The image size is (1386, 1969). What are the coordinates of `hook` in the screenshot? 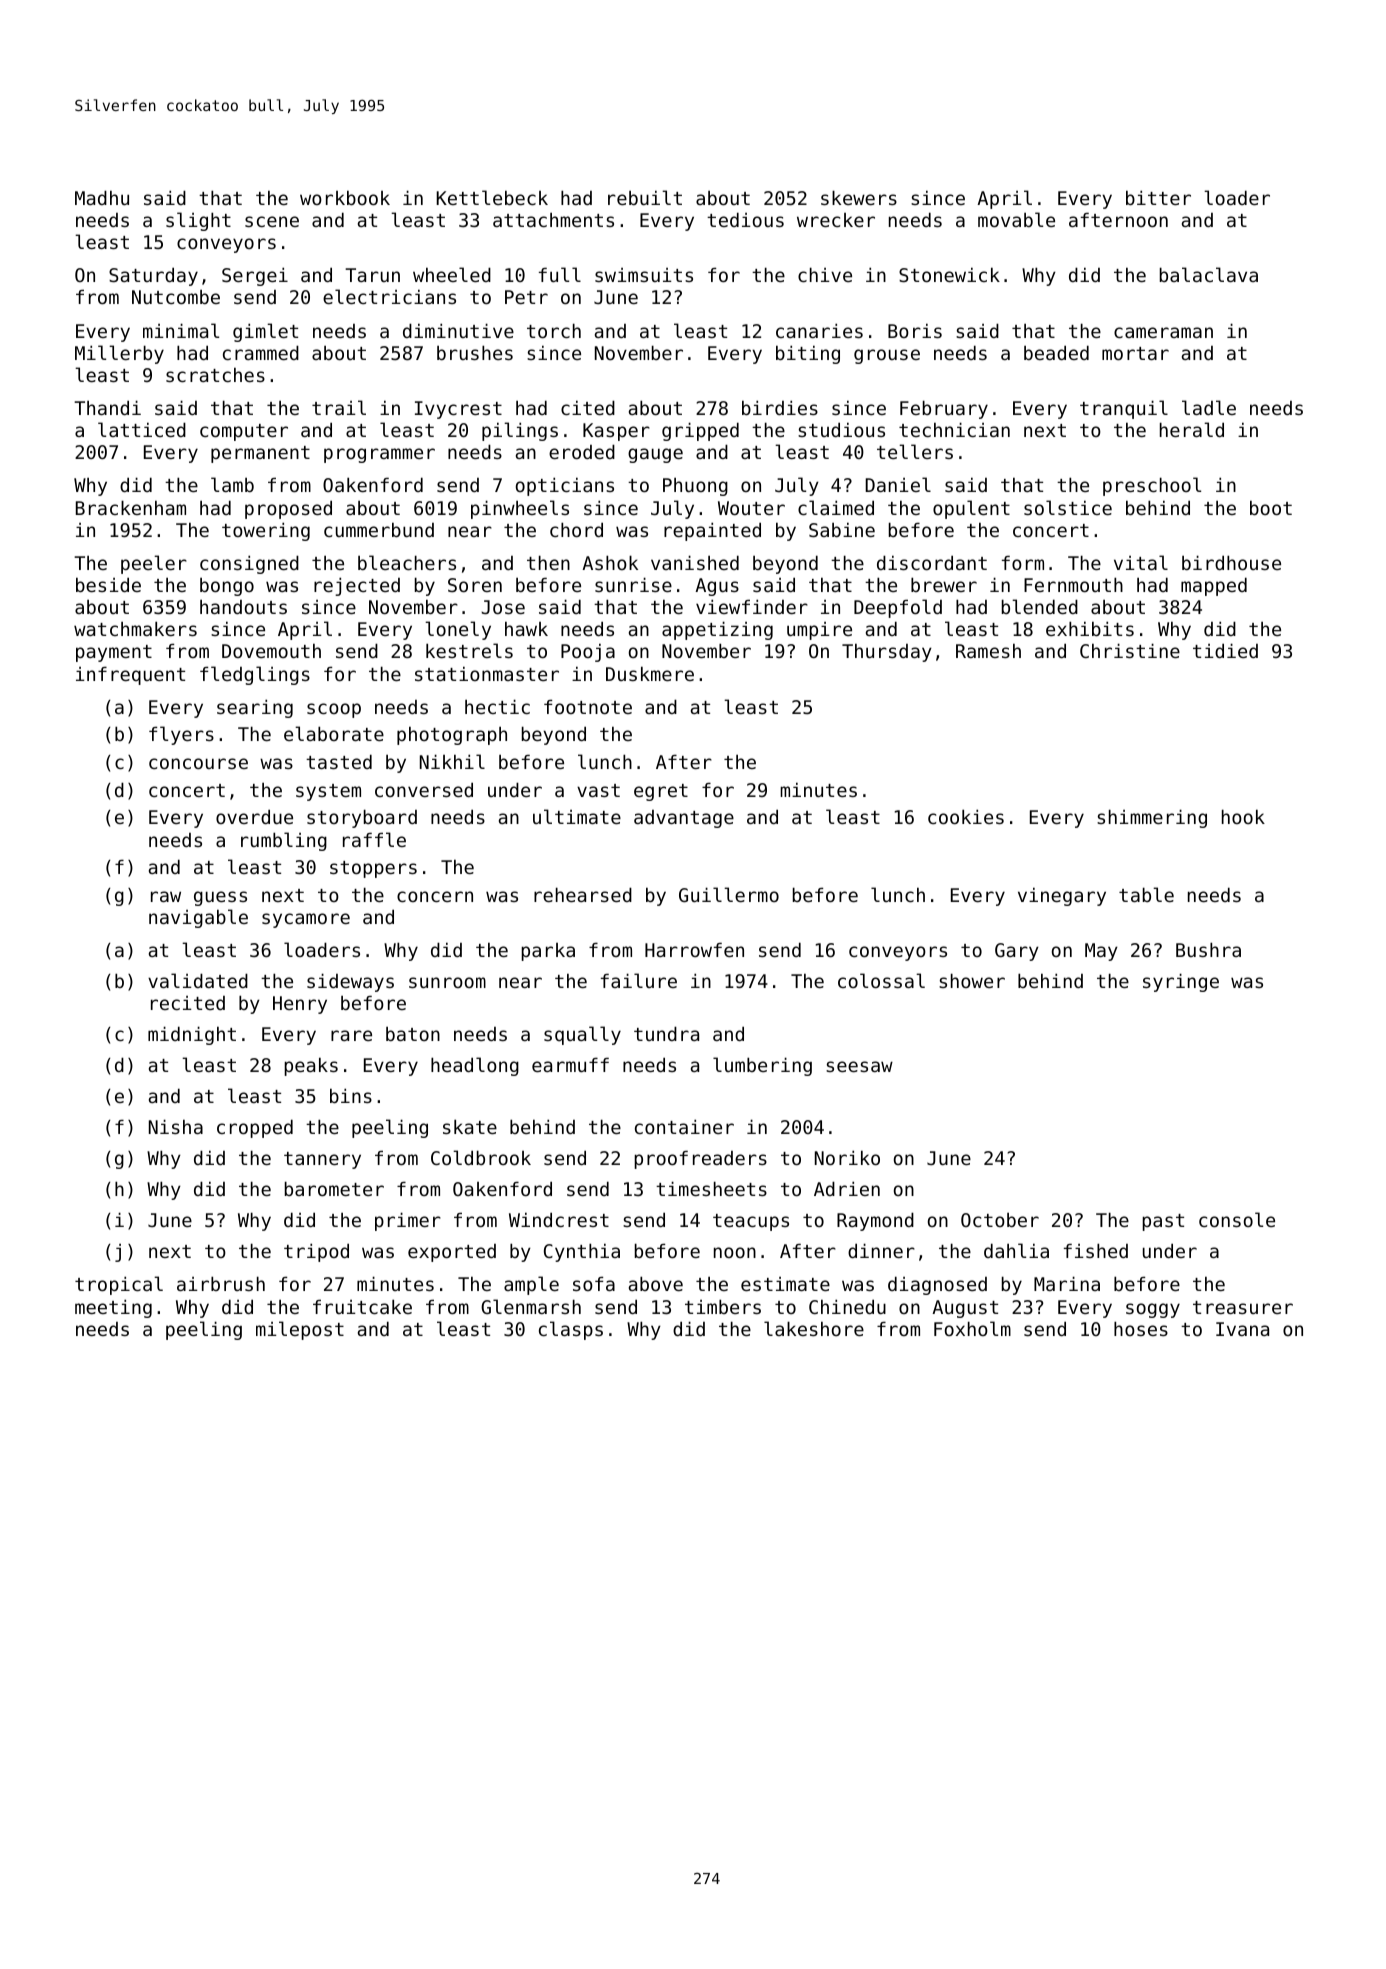 It's located at (1243, 816).
